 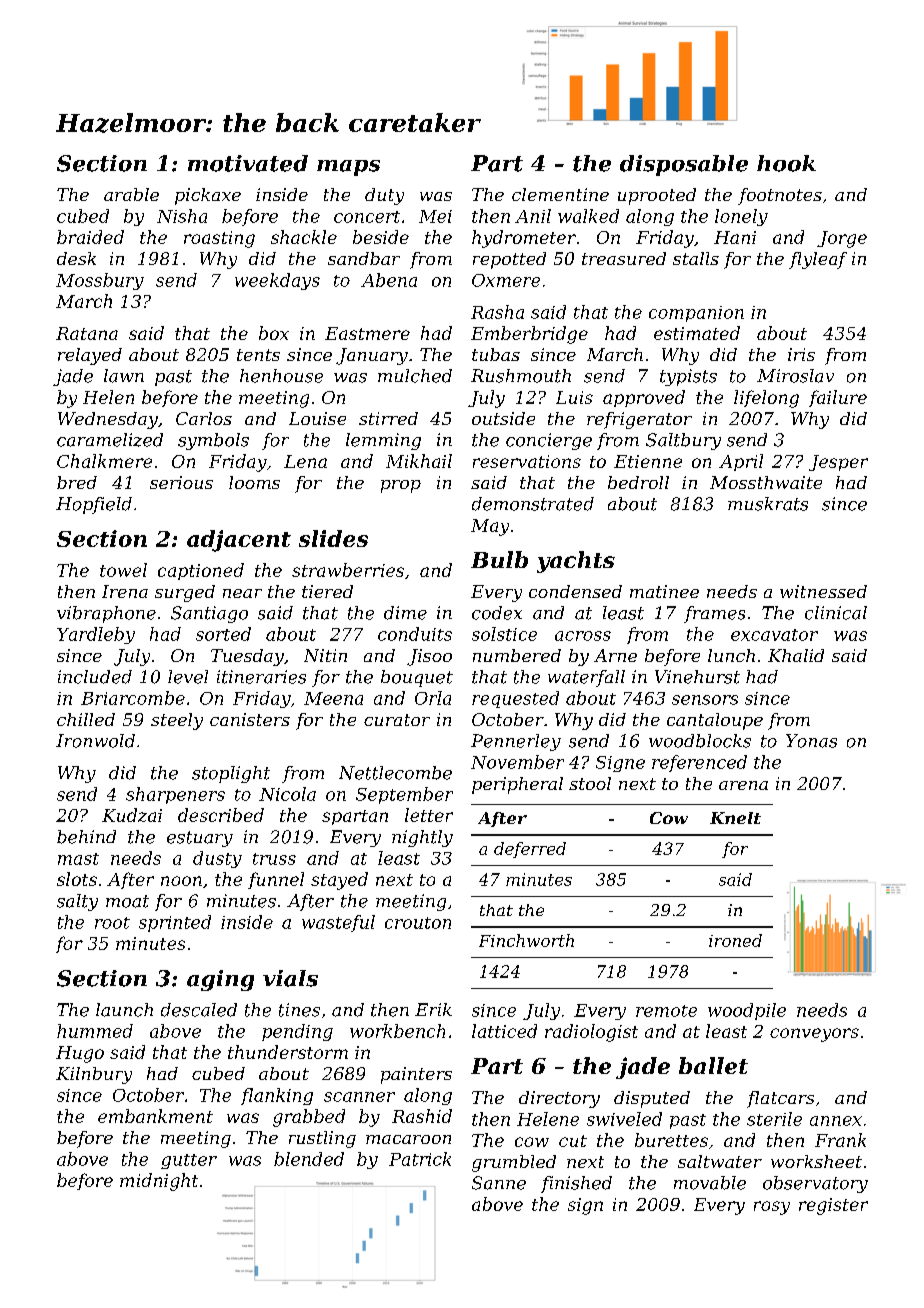 What do you see at coordinates (838, 463) in the screenshot?
I see `Jesper` at bounding box center [838, 463].
